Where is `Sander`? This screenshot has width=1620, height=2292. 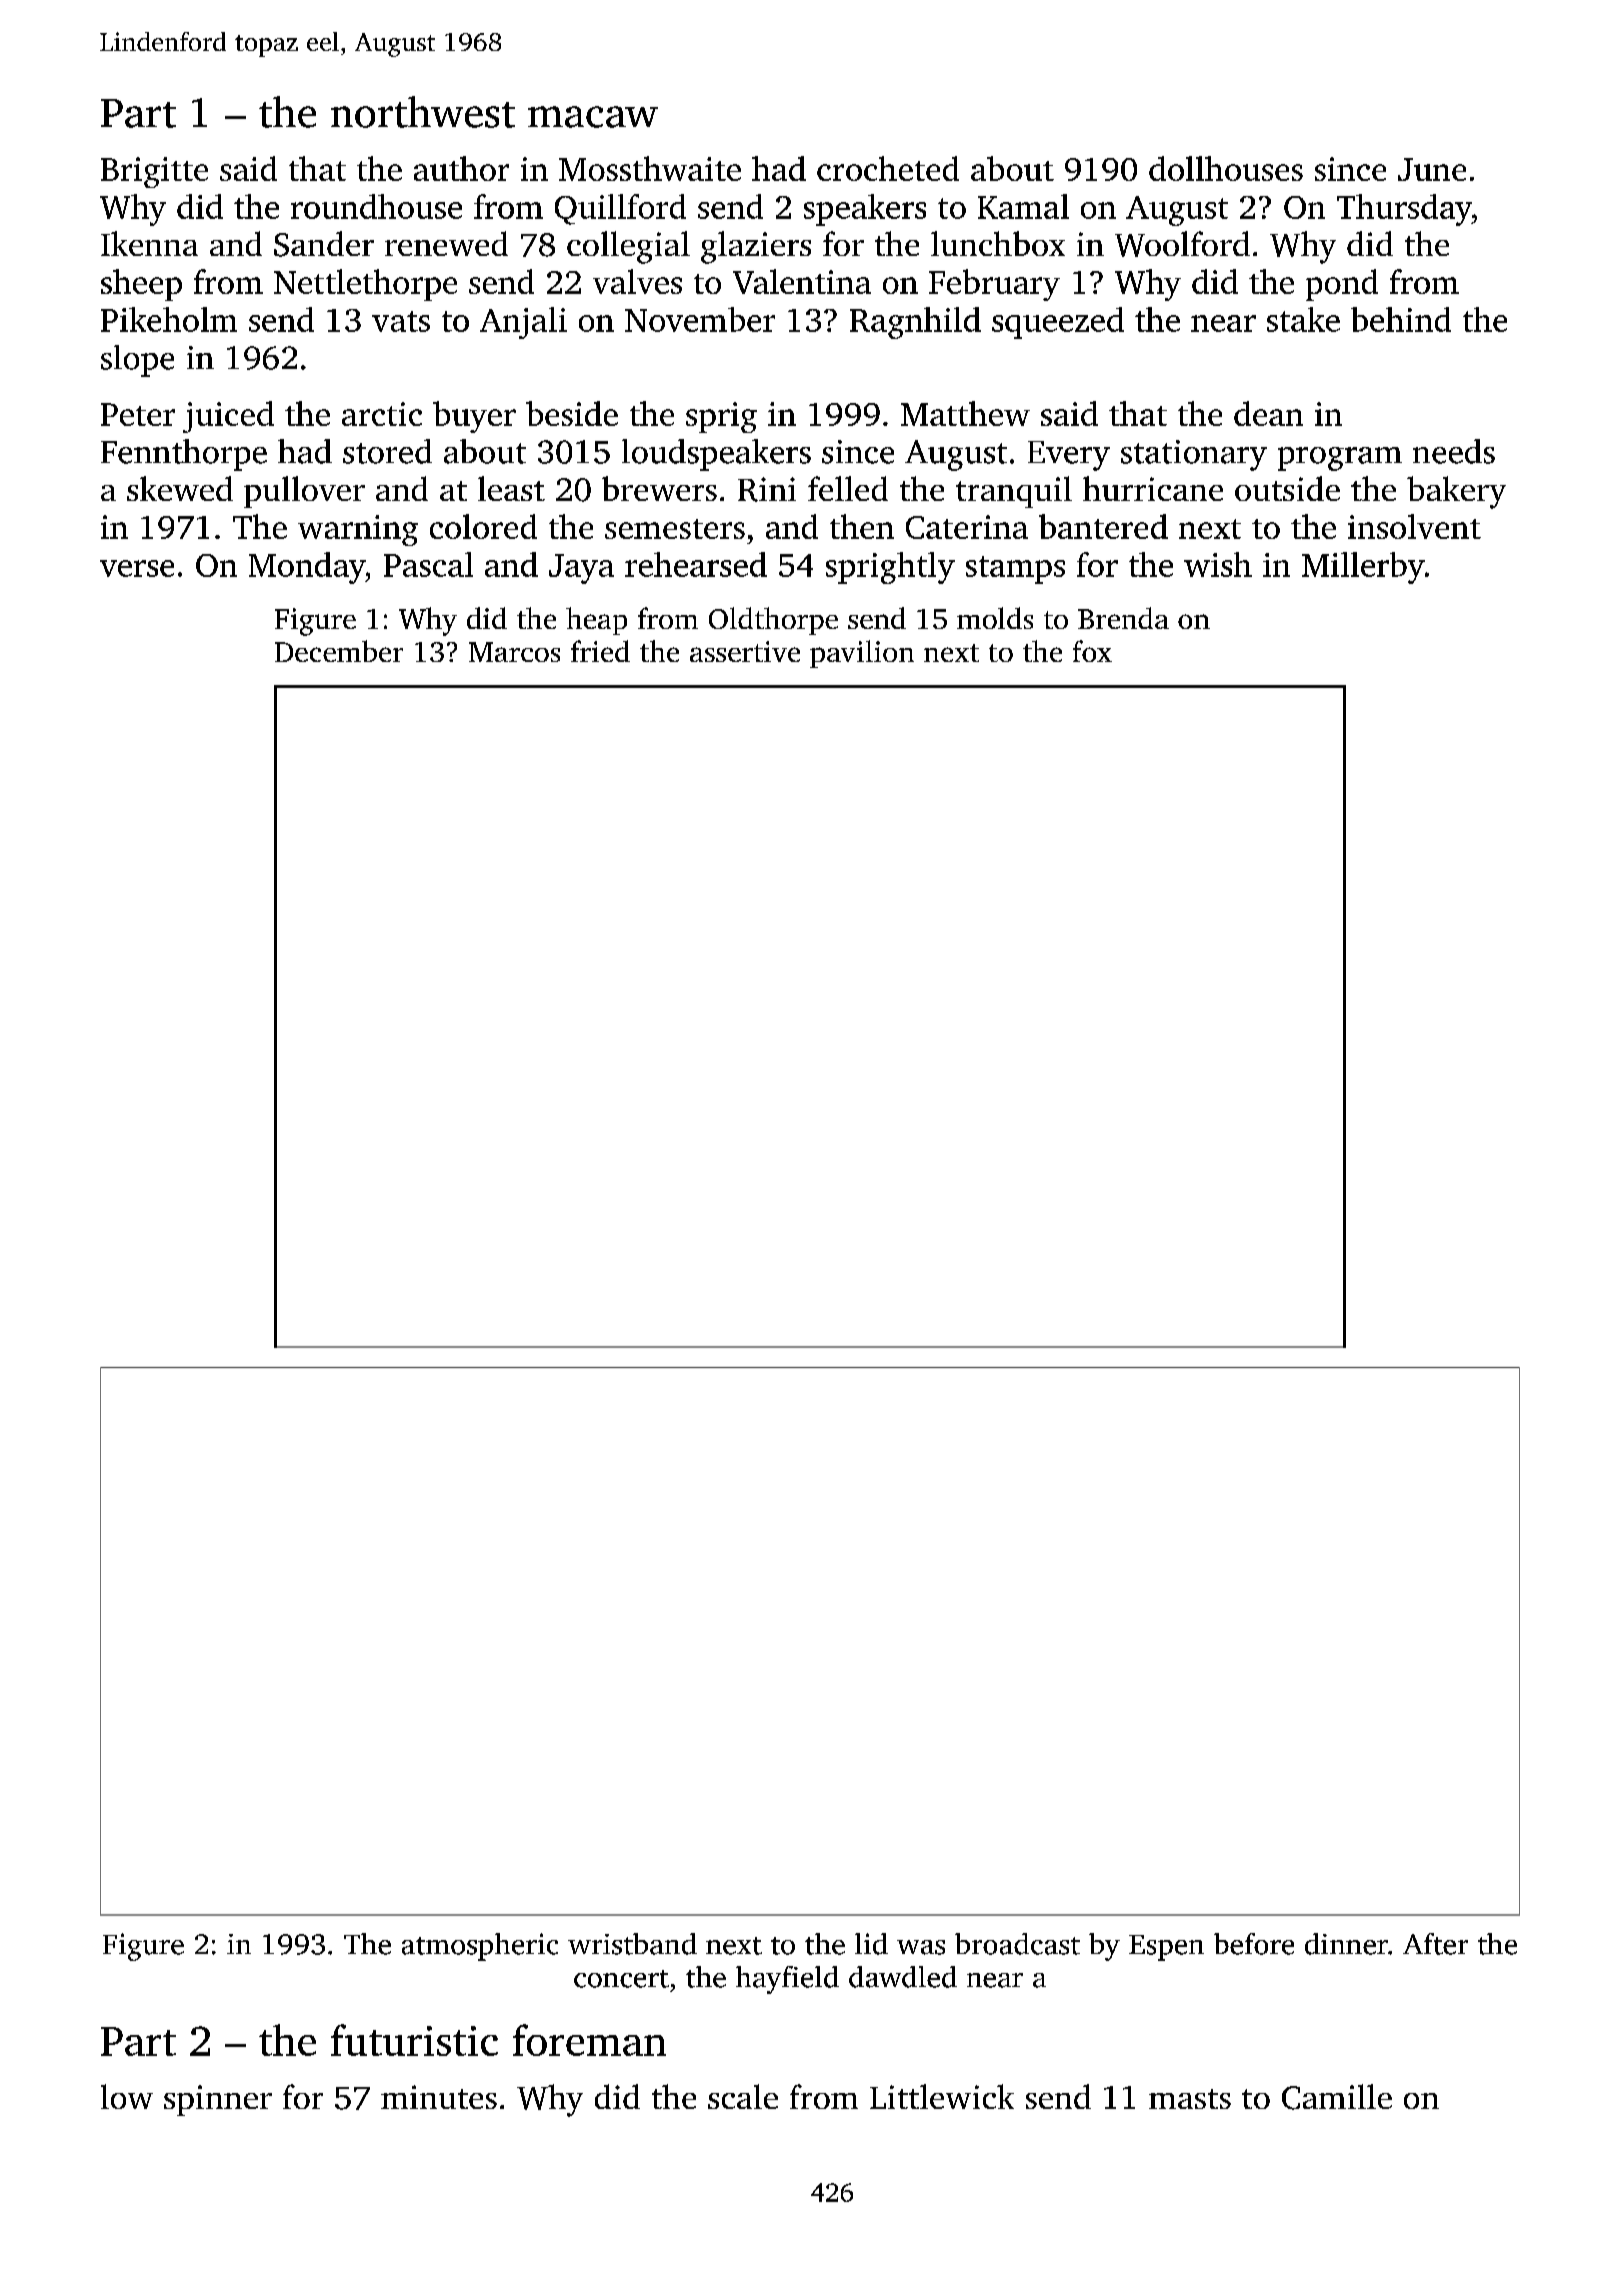
Sander is located at coordinates (324, 244).
